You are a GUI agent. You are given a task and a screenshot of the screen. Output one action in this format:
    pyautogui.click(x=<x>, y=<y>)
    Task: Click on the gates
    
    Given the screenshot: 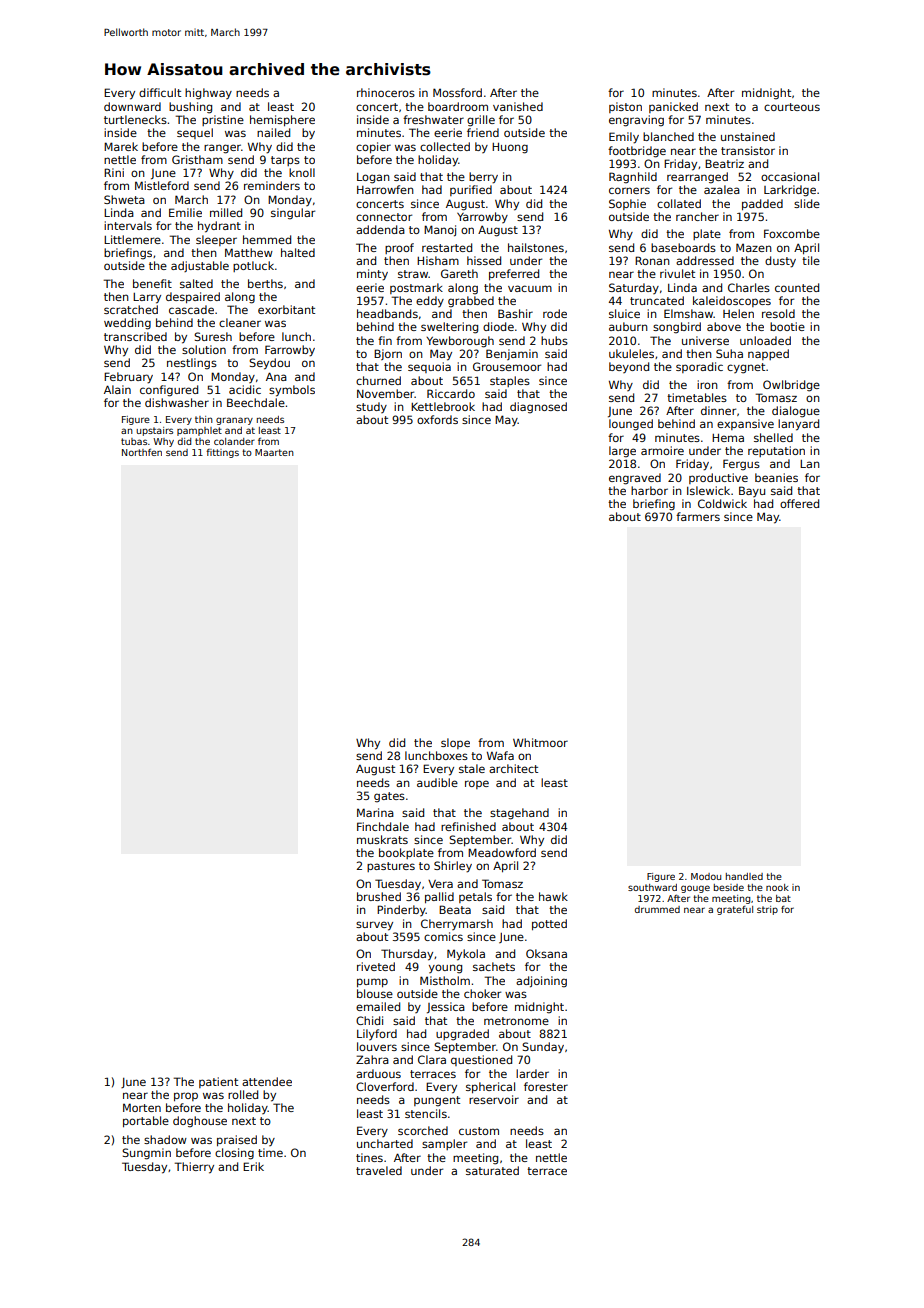 What is the action you would take?
    pyautogui.click(x=389, y=797)
